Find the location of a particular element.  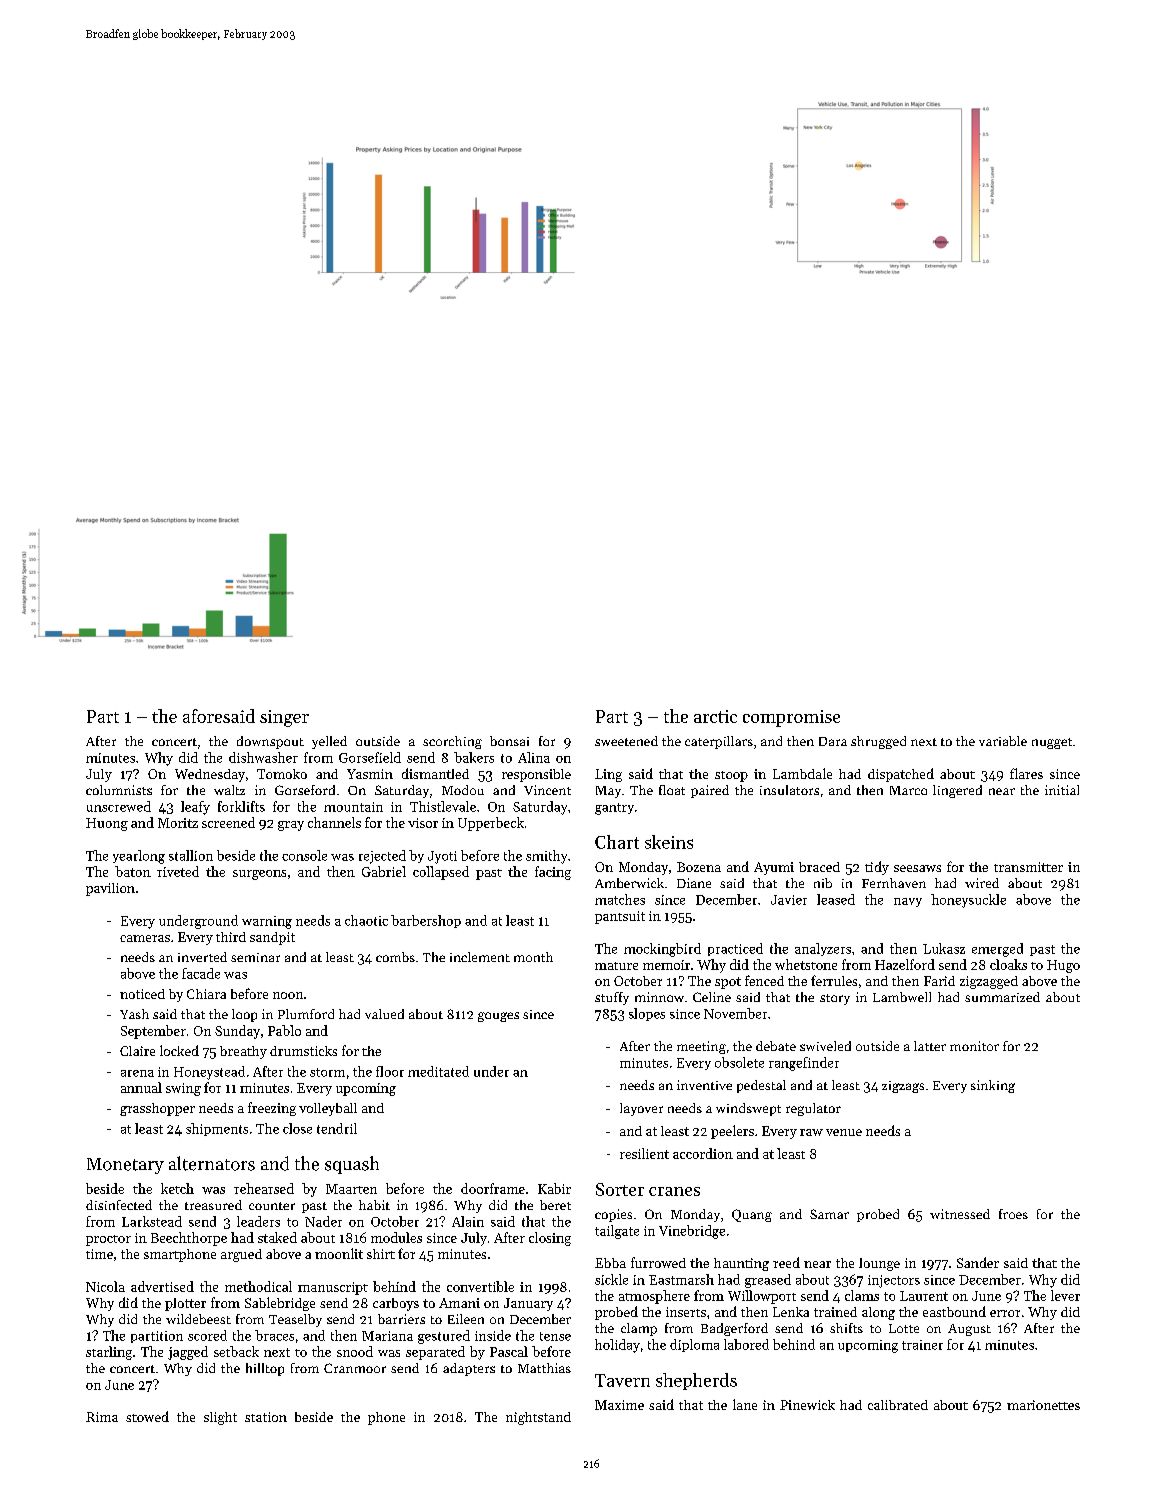

Maxime is located at coordinates (619, 1405).
